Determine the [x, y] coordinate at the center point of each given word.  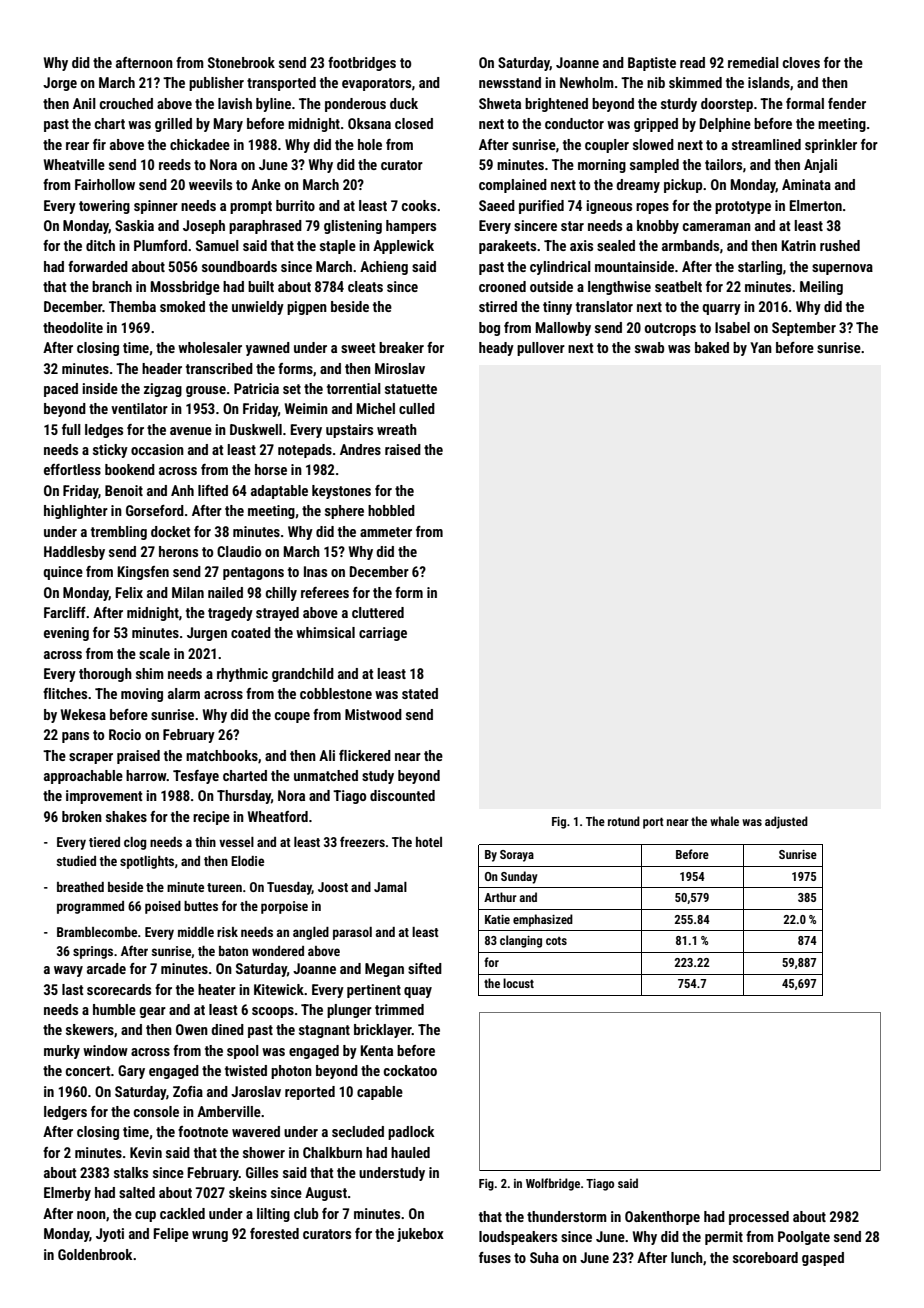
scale [154, 653]
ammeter [386, 532]
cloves [801, 62]
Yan [761, 347]
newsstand [510, 82]
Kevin [146, 1152]
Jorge [60, 84]
